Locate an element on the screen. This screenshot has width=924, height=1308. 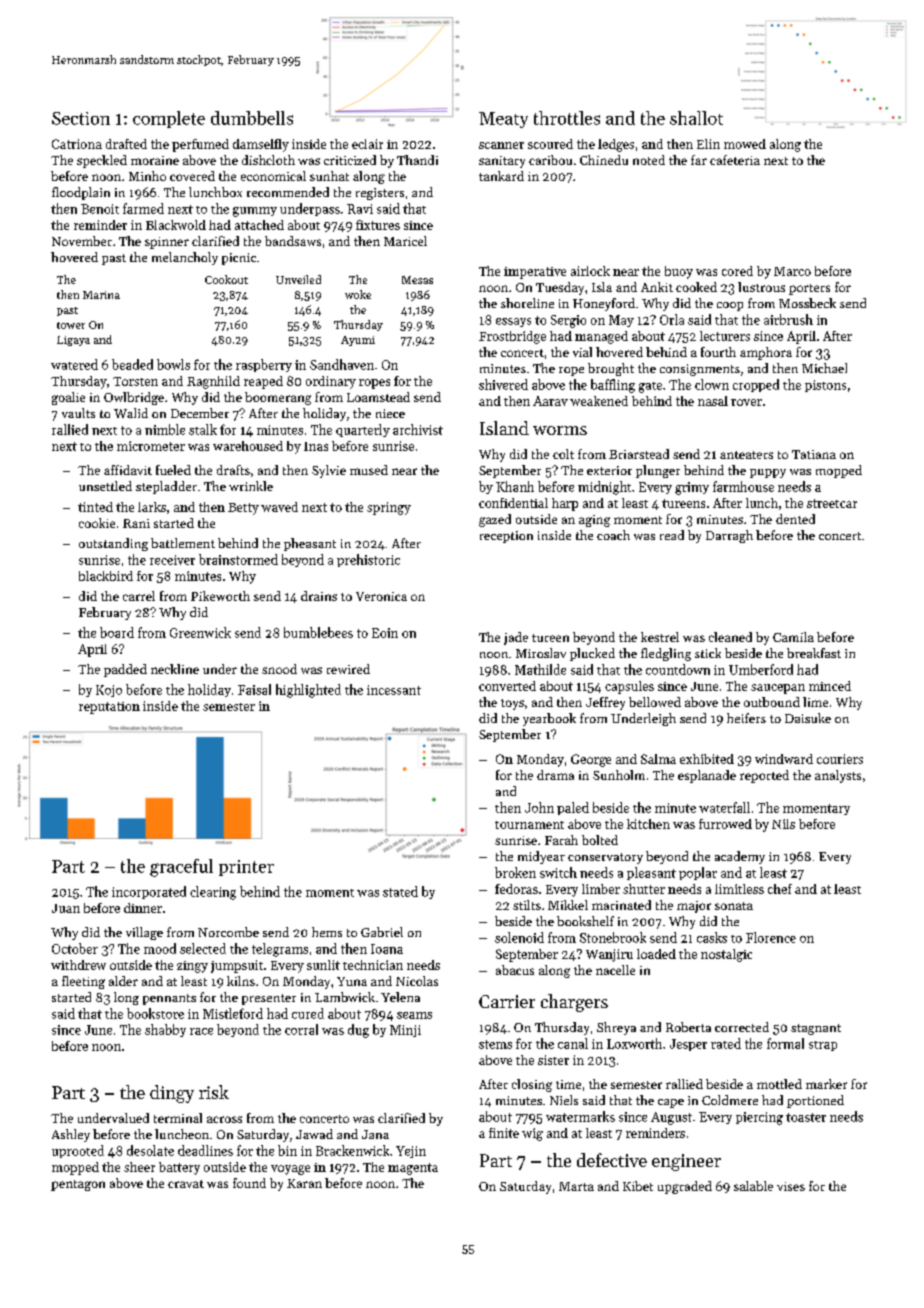
perfumed is located at coordinates (200, 145).
